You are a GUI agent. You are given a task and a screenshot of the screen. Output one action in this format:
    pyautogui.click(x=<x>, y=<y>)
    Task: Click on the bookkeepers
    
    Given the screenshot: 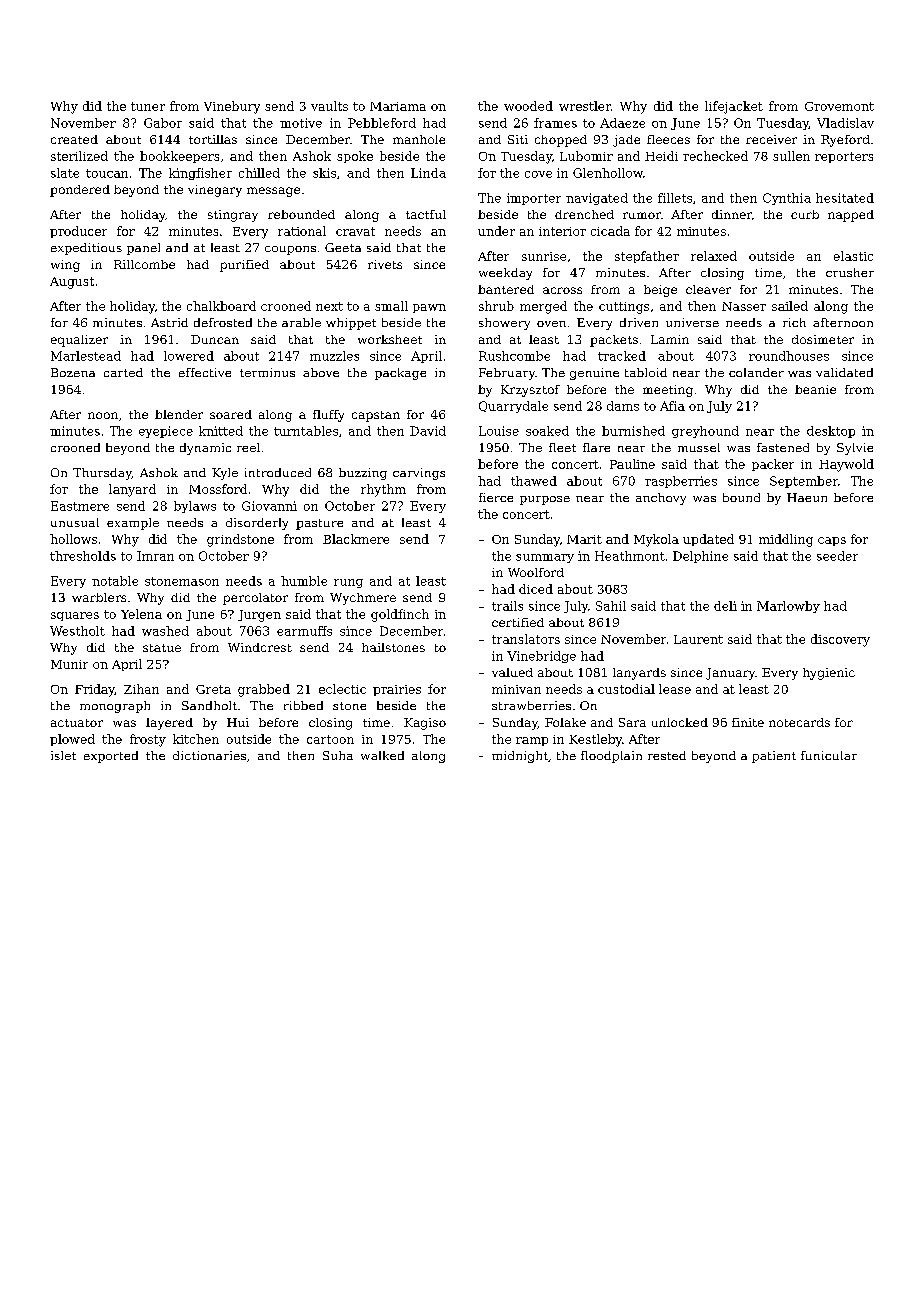 What is the action you would take?
    pyautogui.click(x=179, y=157)
